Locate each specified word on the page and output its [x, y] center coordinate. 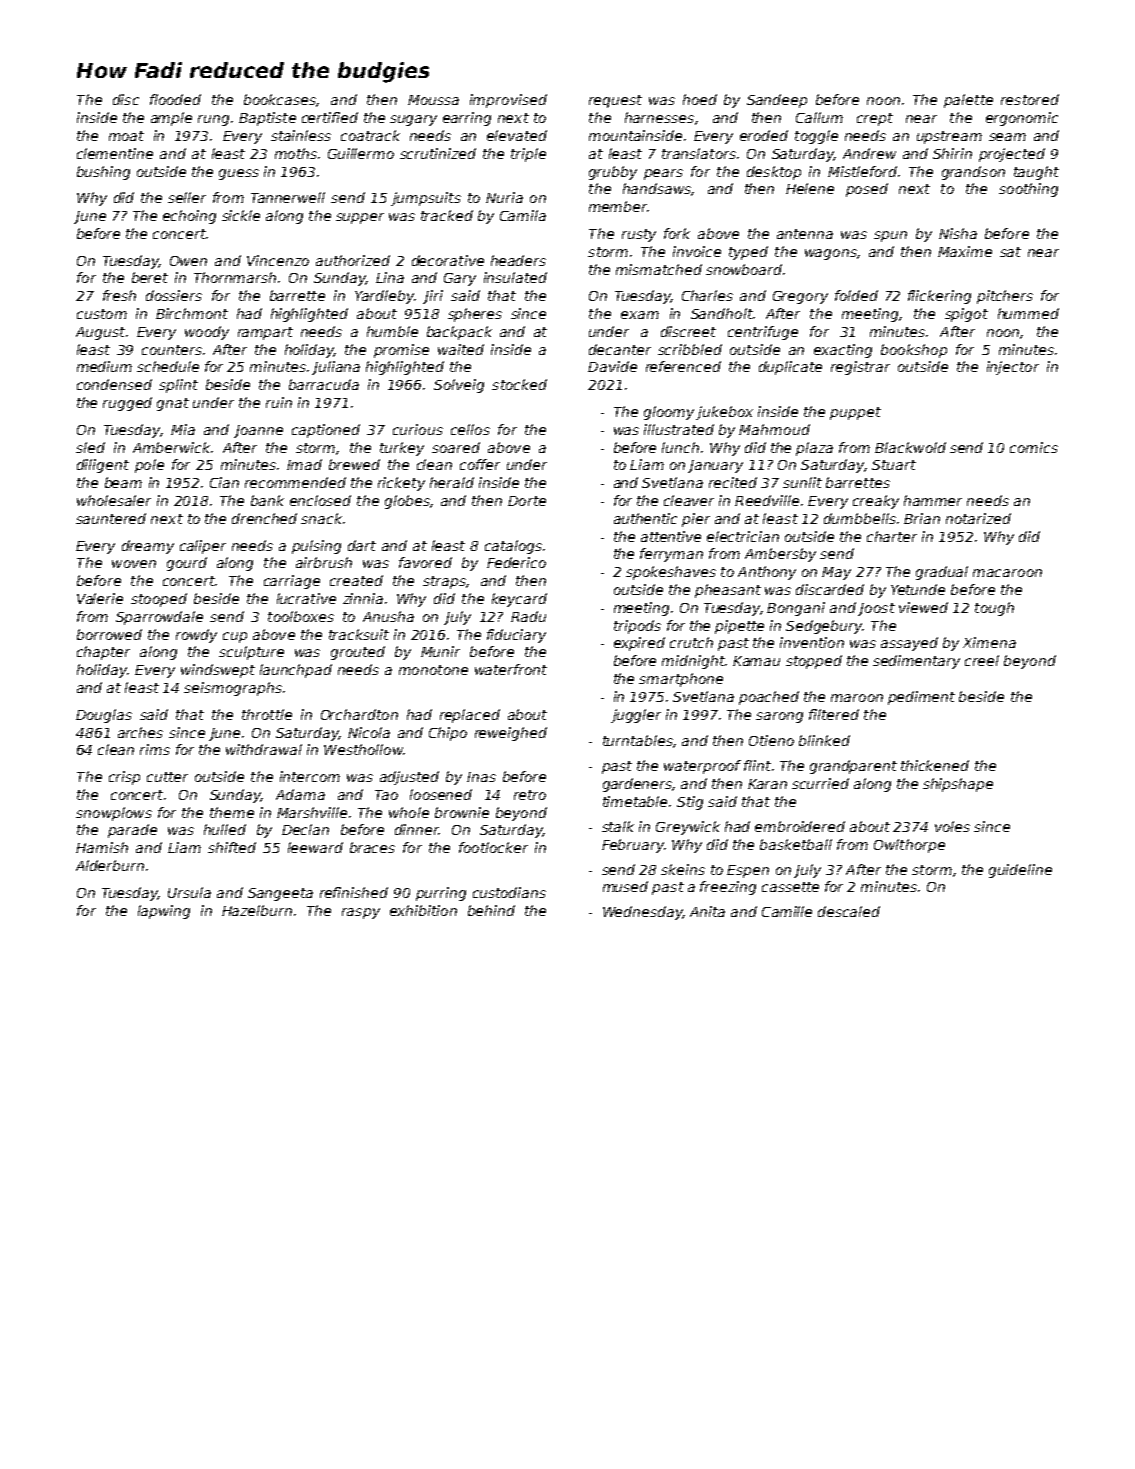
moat [126, 136]
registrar [860, 368]
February [633, 846]
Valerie [100, 598]
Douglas [104, 716]
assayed [909, 644]
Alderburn [110, 865]
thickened [935, 765]
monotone [433, 670]
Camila [523, 215]
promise [401, 351]
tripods [637, 627]
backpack [459, 333]
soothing [1028, 190]
